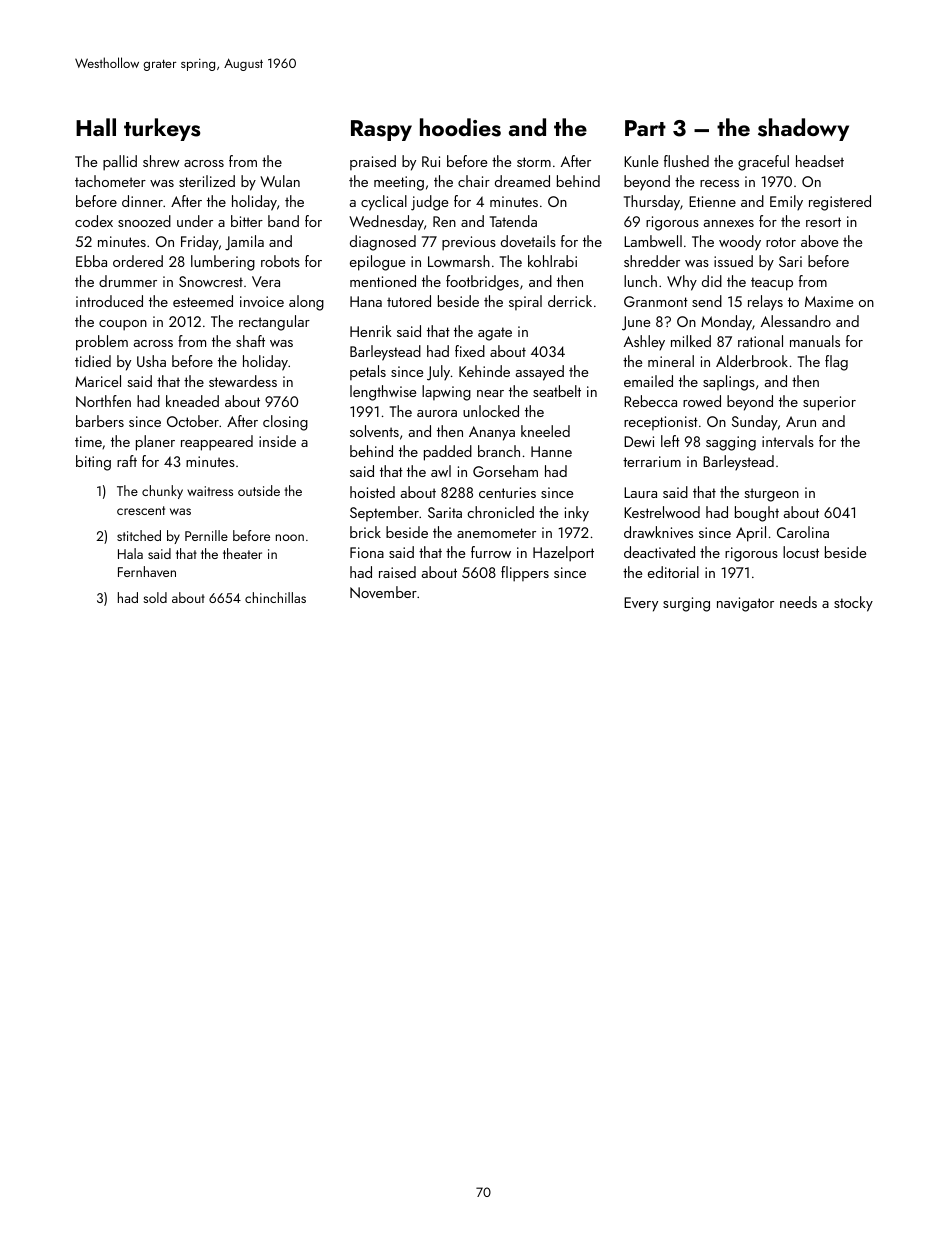 The width and height of the page is (952, 1233). I want to click on shadowy, so click(803, 129).
